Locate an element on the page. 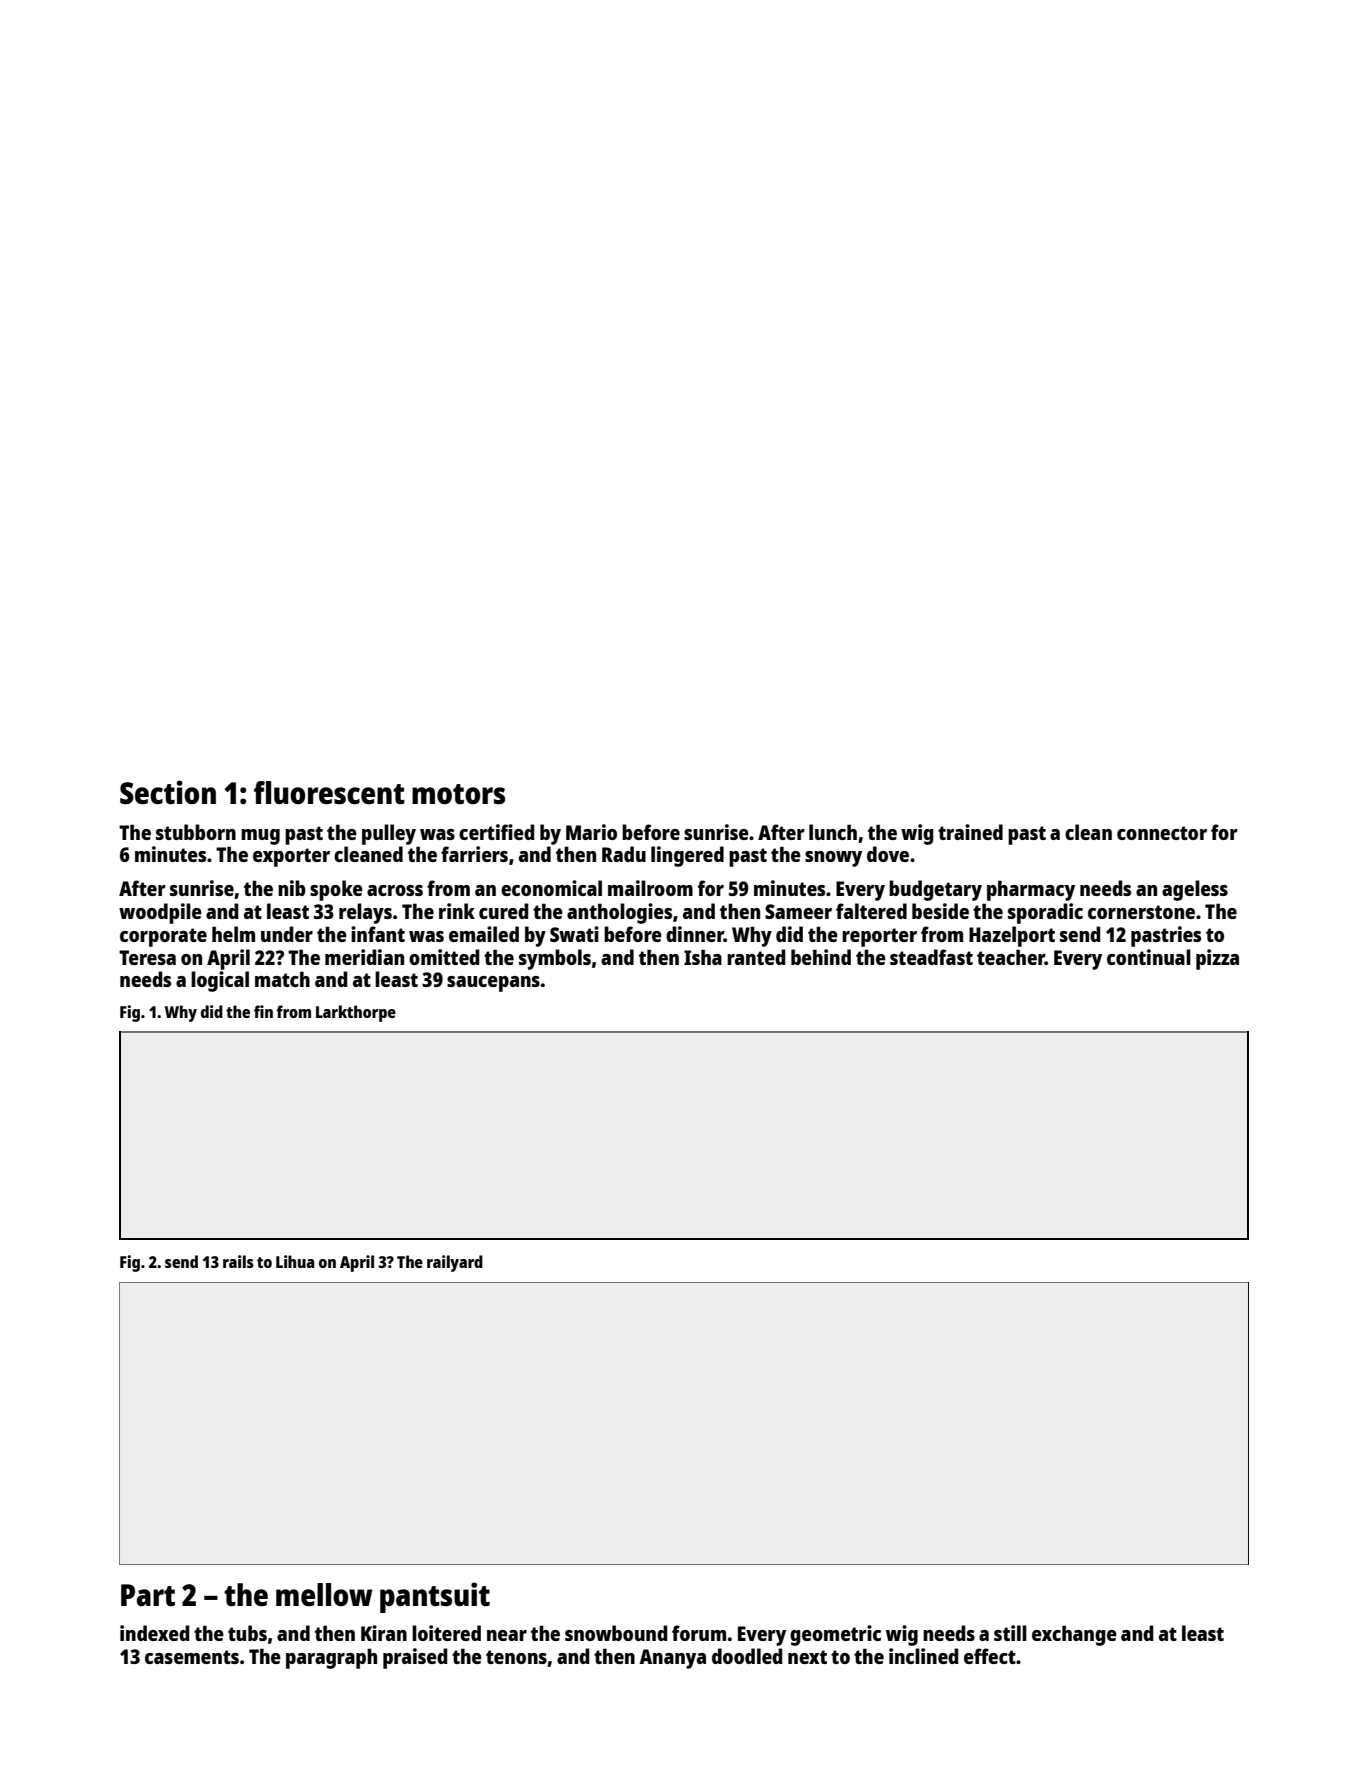 Image resolution: width=1368 pixels, height=1770 pixels. Kiran is located at coordinates (384, 1633).
